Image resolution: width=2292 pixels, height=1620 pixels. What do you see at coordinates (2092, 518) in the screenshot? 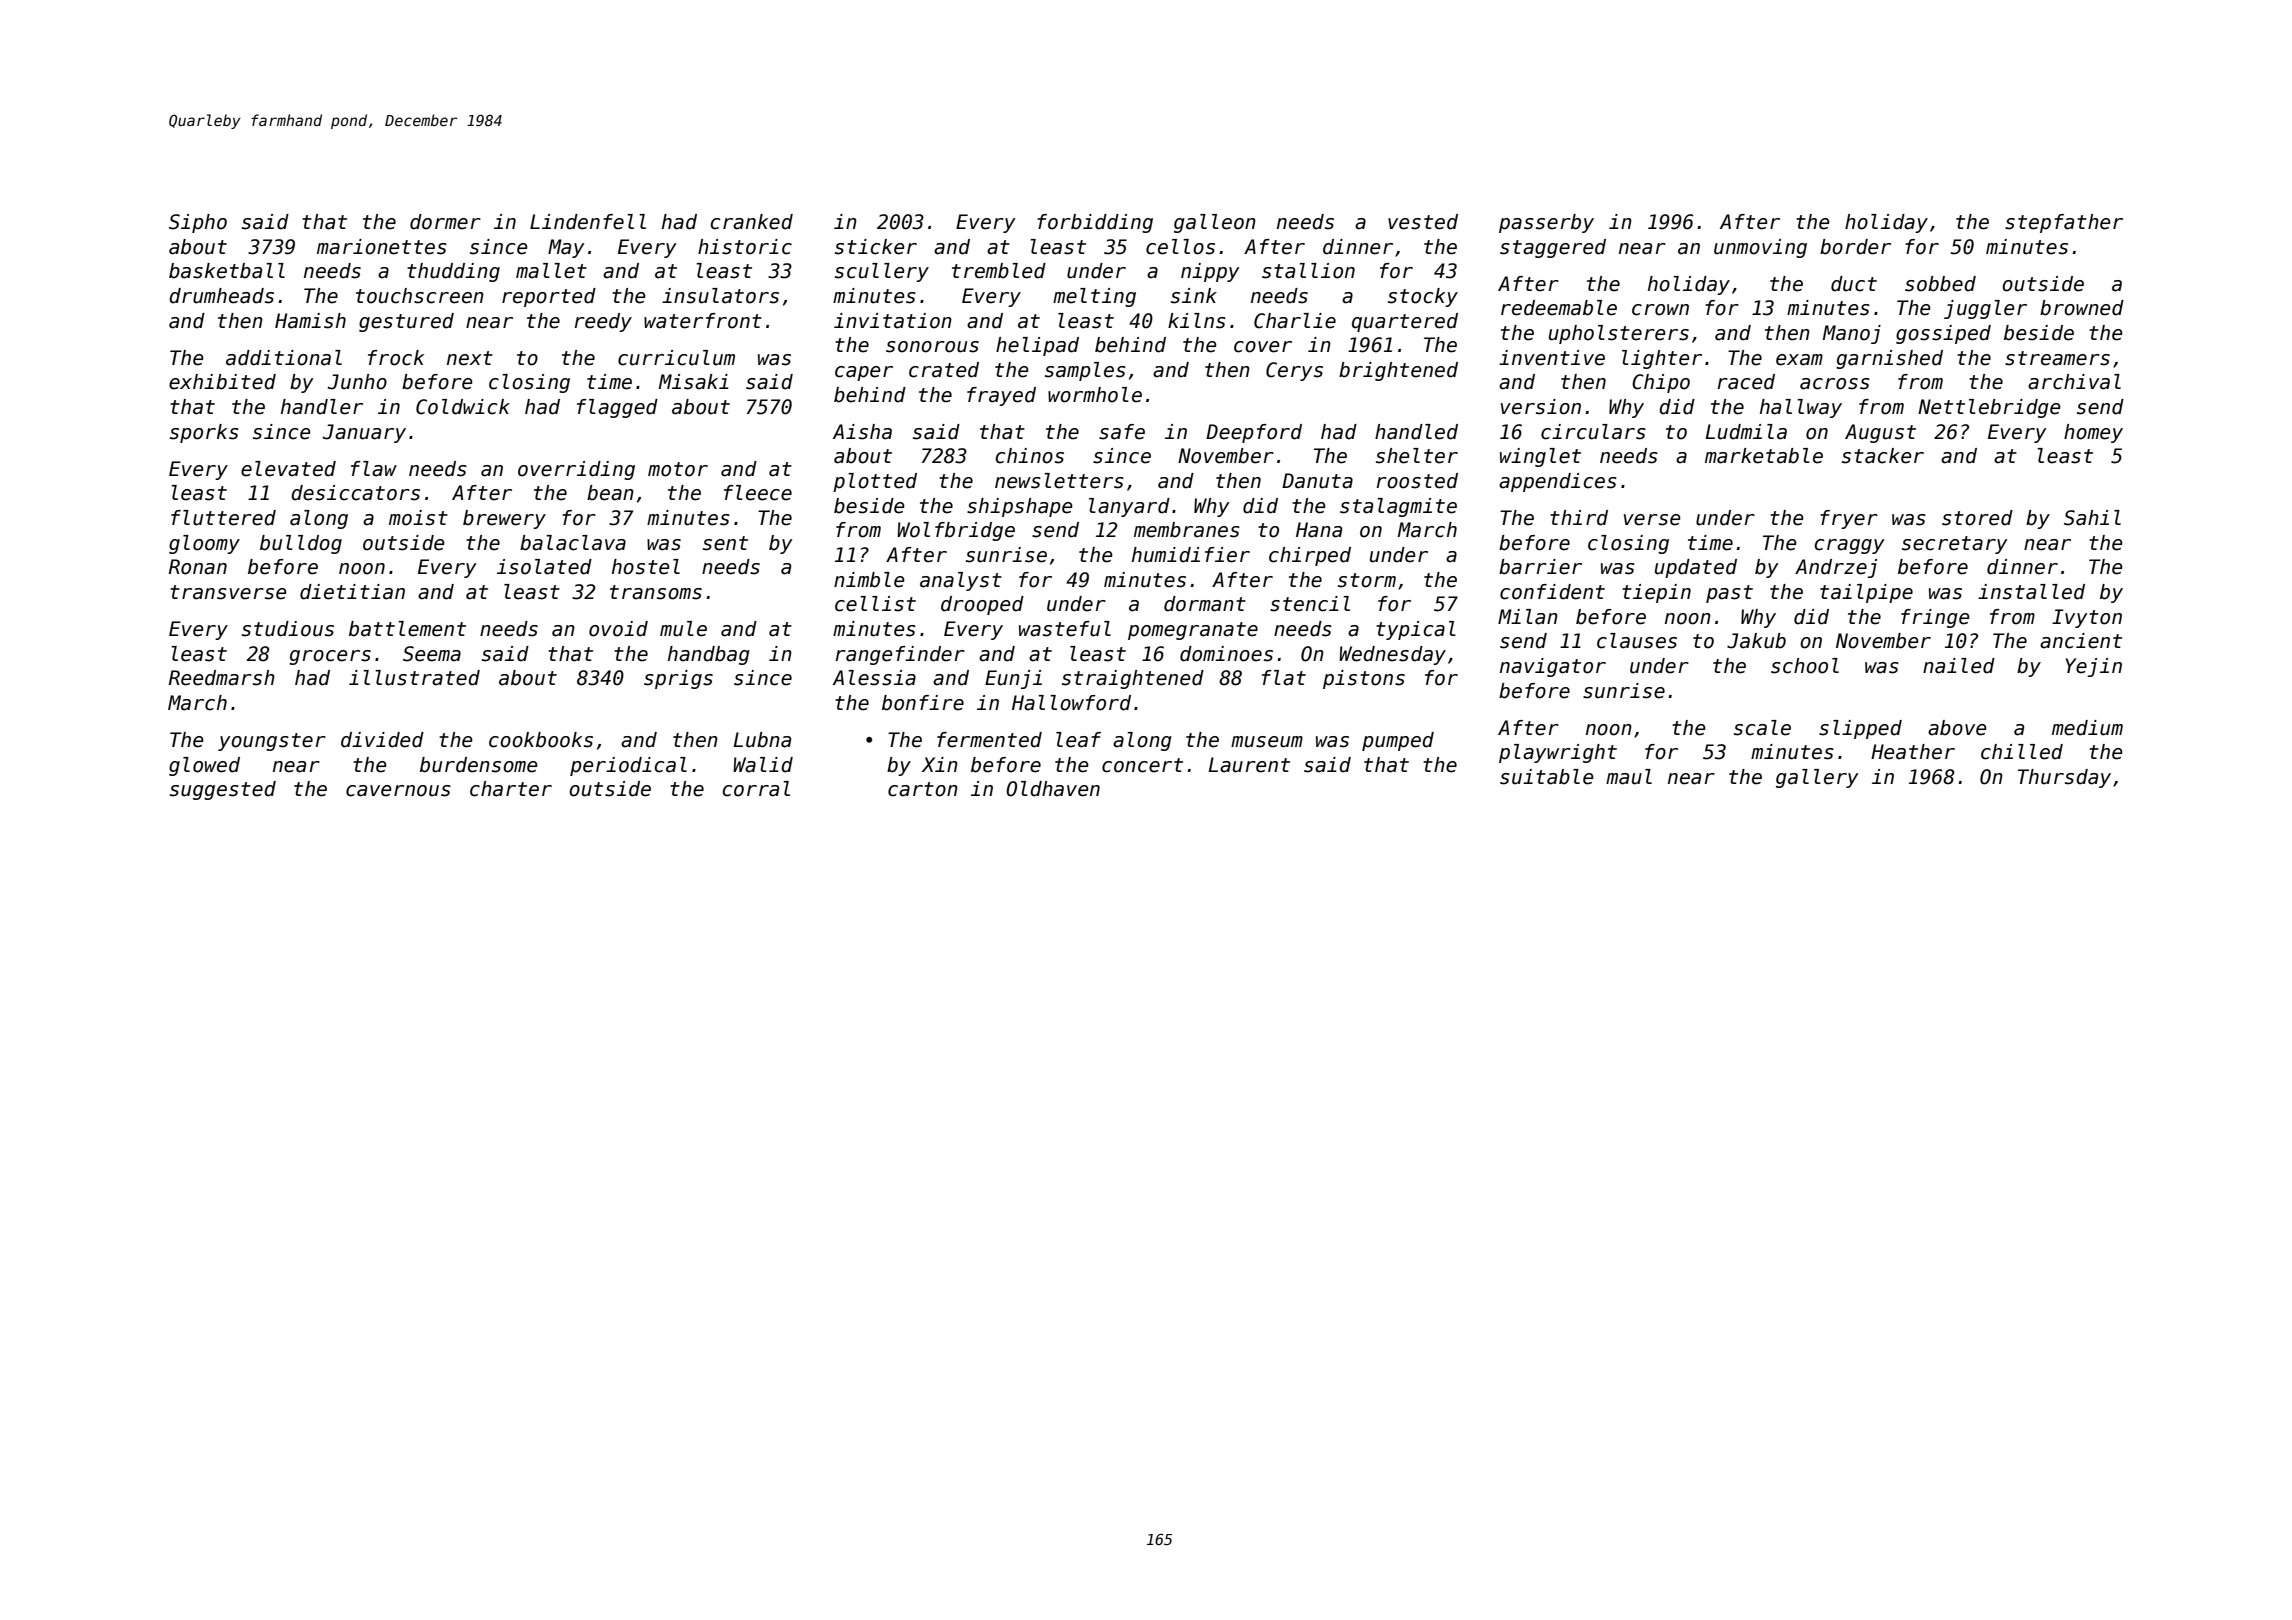
I see `Sahil` at bounding box center [2092, 518].
